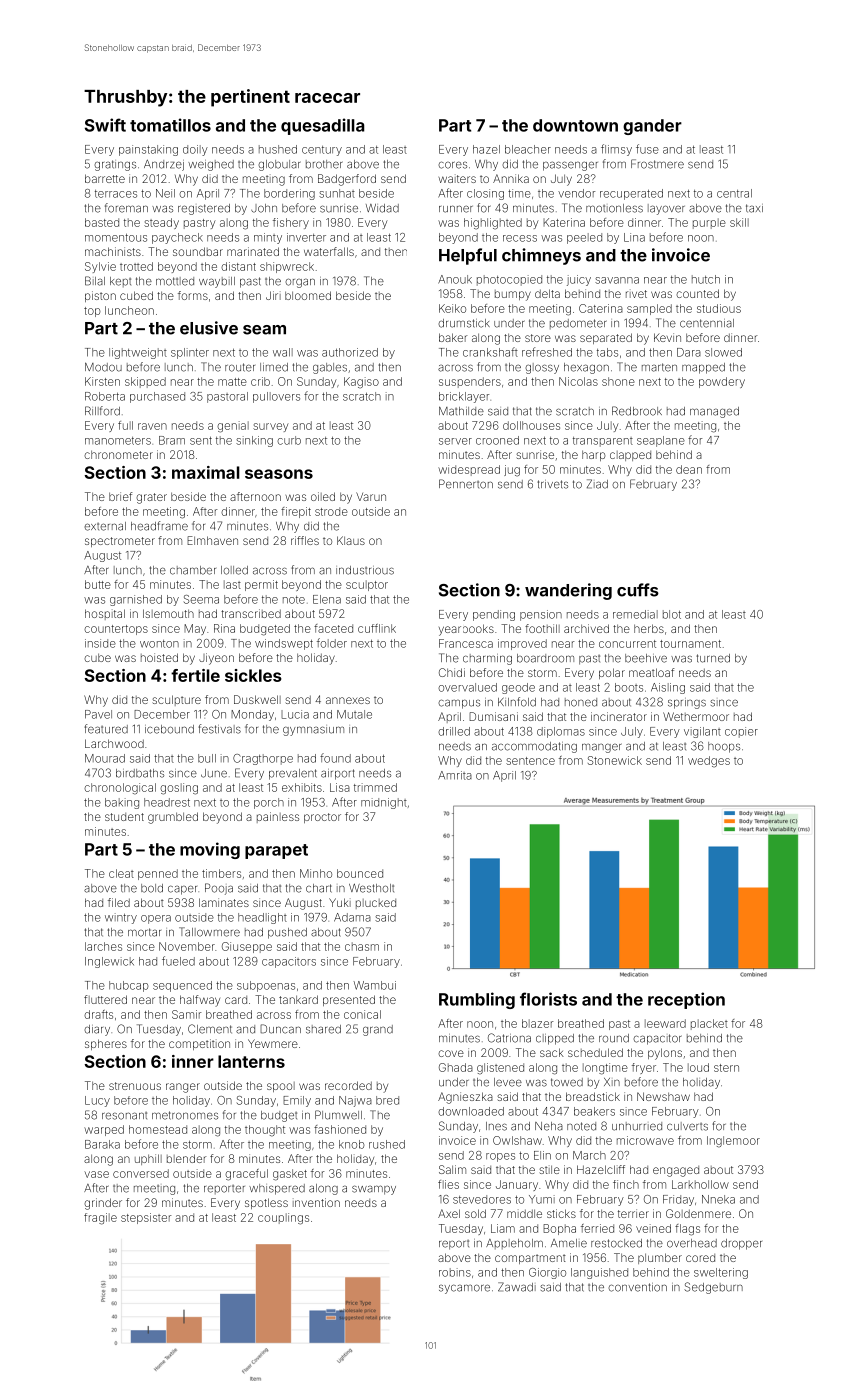 This document has height=1400, width=849. I want to click on Francesca, so click(466, 643).
